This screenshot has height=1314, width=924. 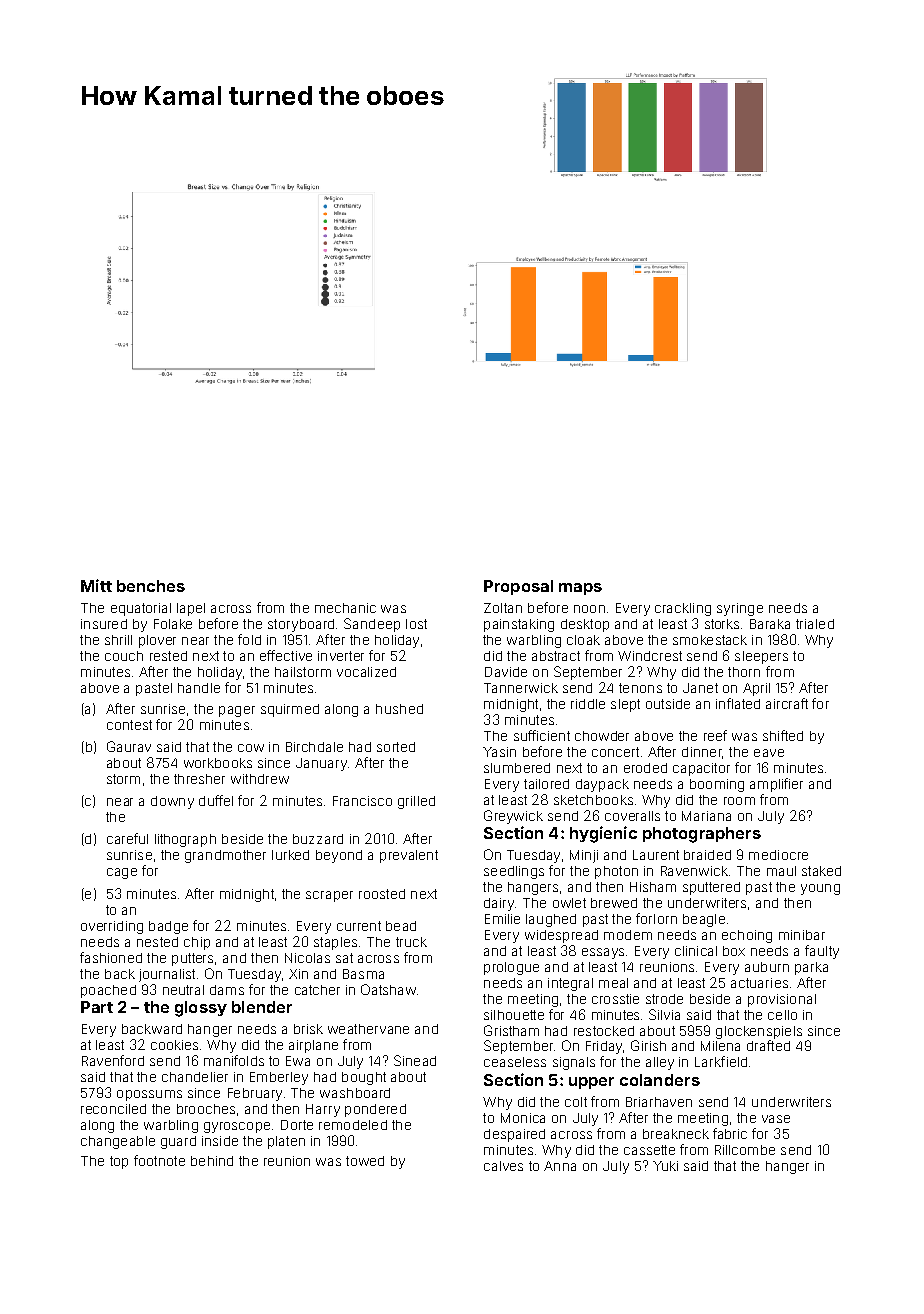 What do you see at coordinates (151, 586) in the screenshot?
I see `benches` at bounding box center [151, 586].
